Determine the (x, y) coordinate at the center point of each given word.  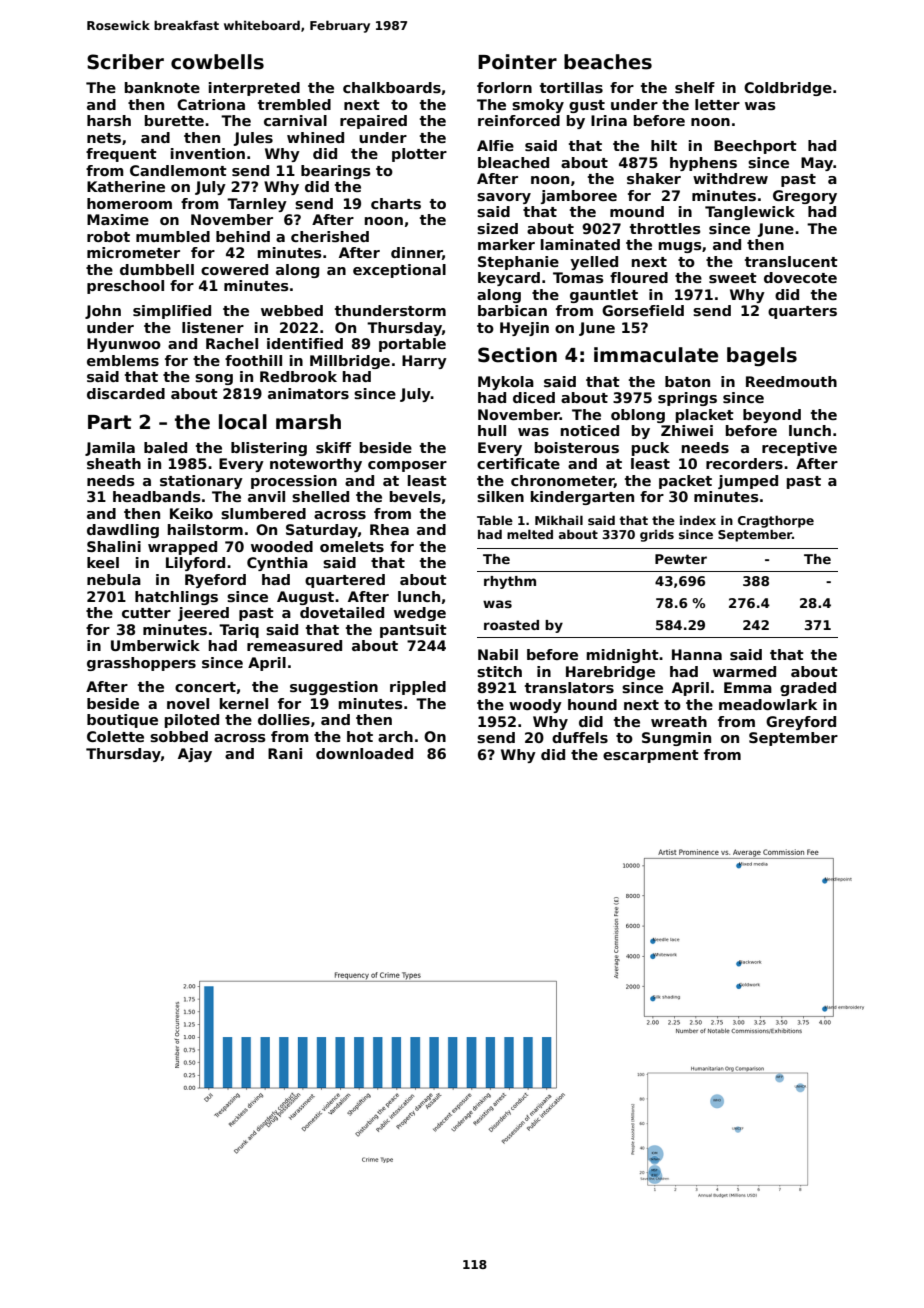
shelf (695, 87)
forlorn (504, 87)
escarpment (651, 756)
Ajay (195, 755)
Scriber (125, 62)
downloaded (364, 753)
